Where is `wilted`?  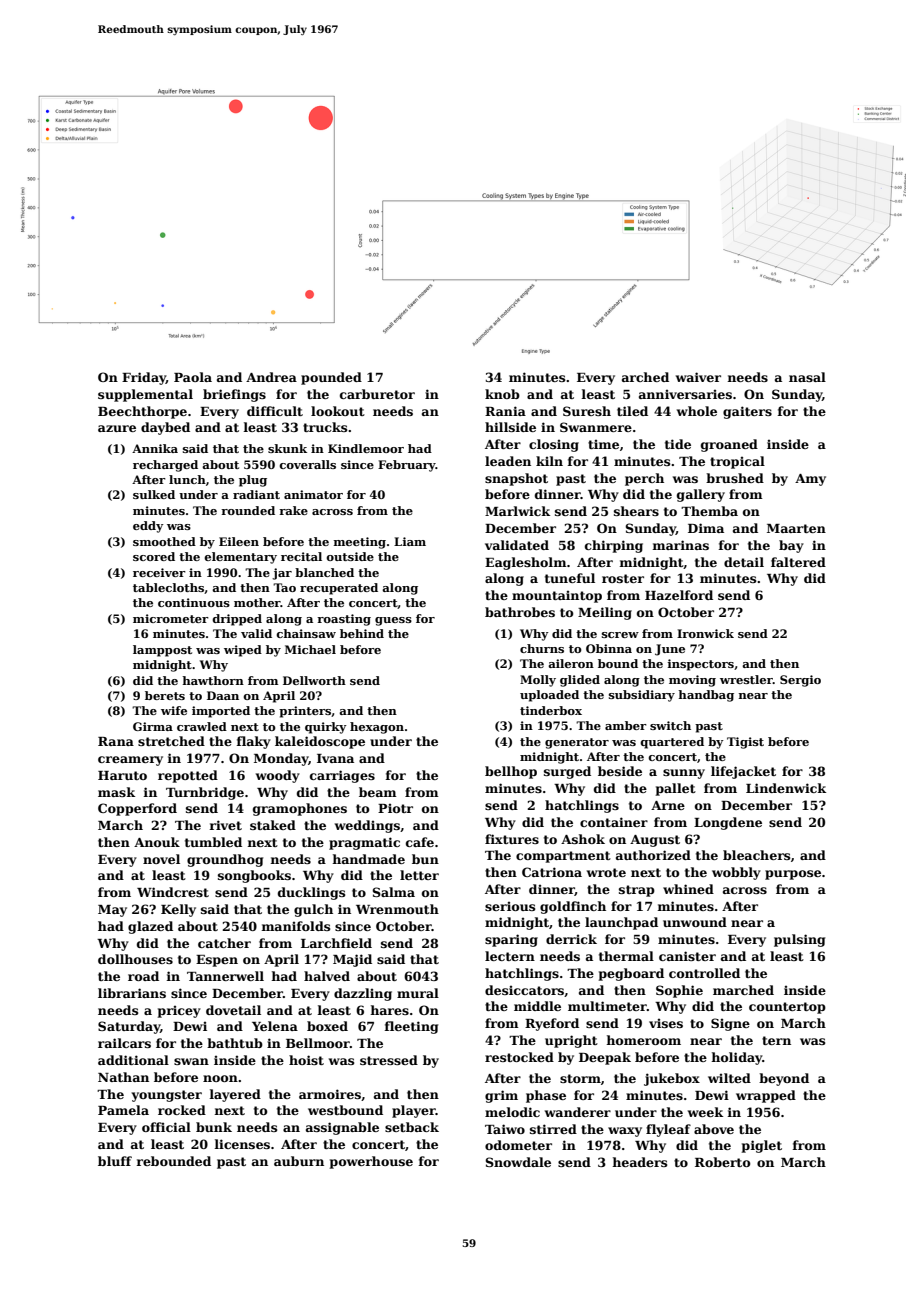
wilted is located at coordinates (729, 1078).
